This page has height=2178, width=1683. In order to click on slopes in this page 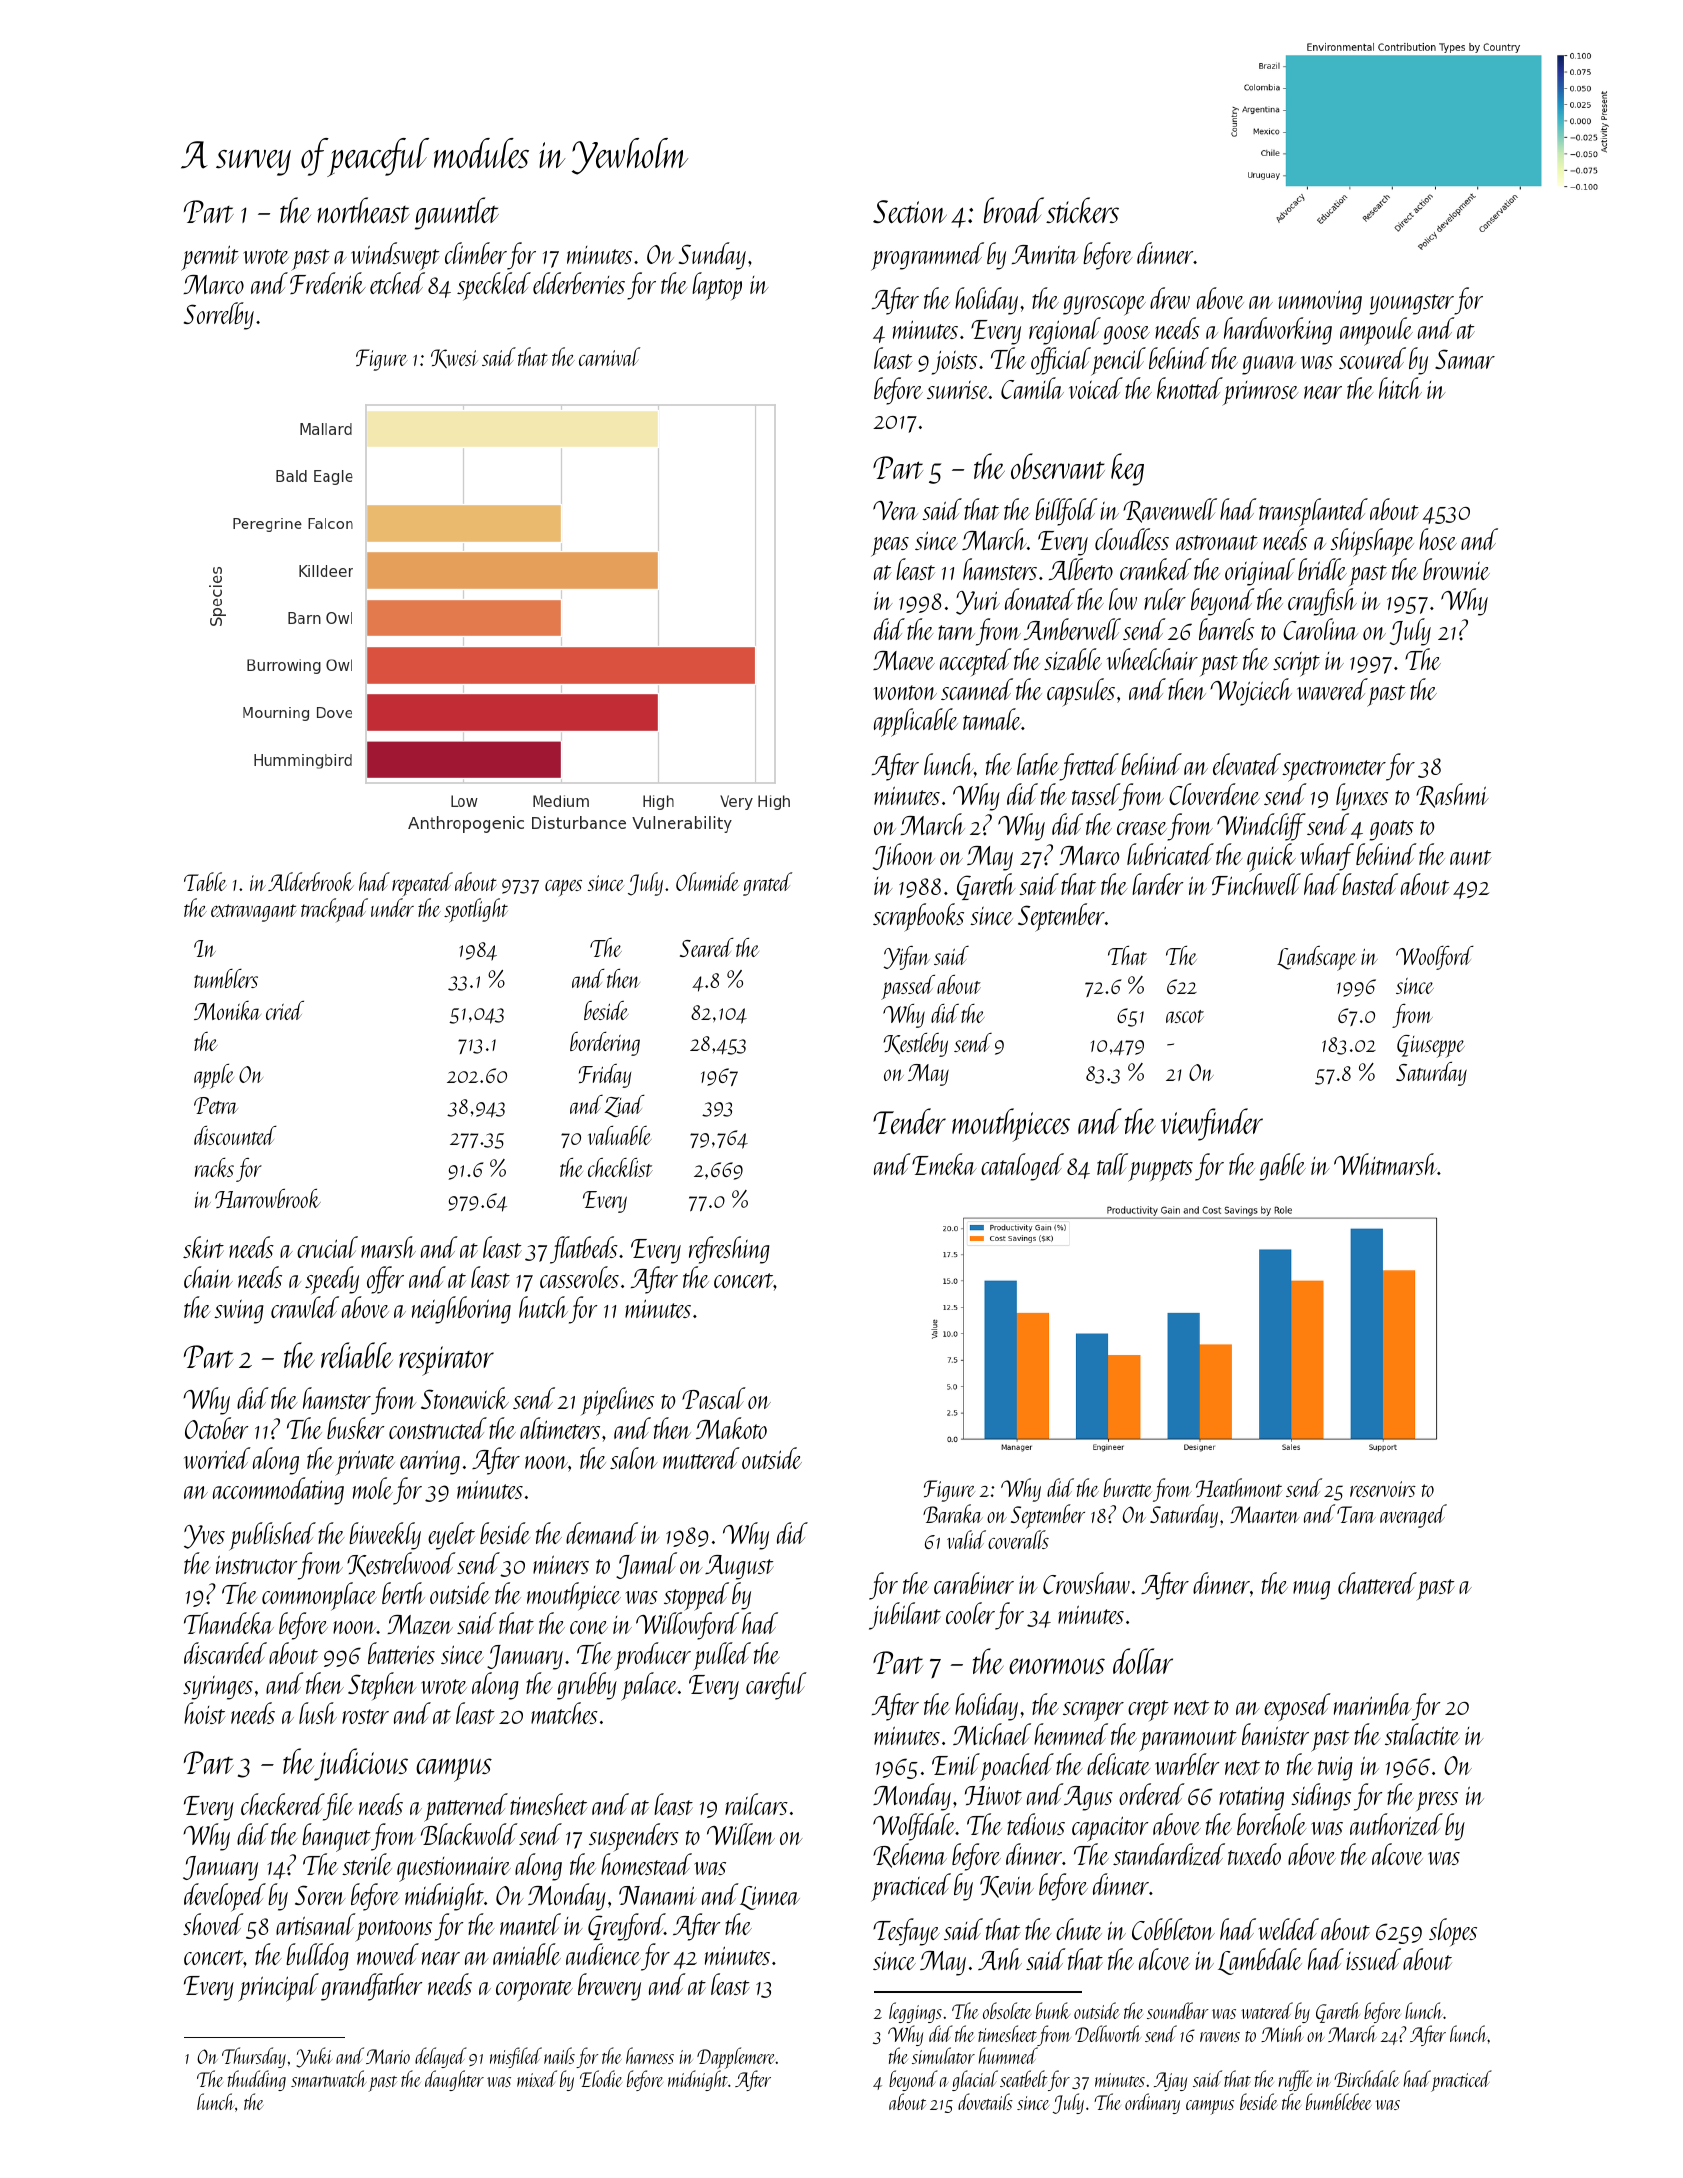, I will do `click(1453, 1932)`.
